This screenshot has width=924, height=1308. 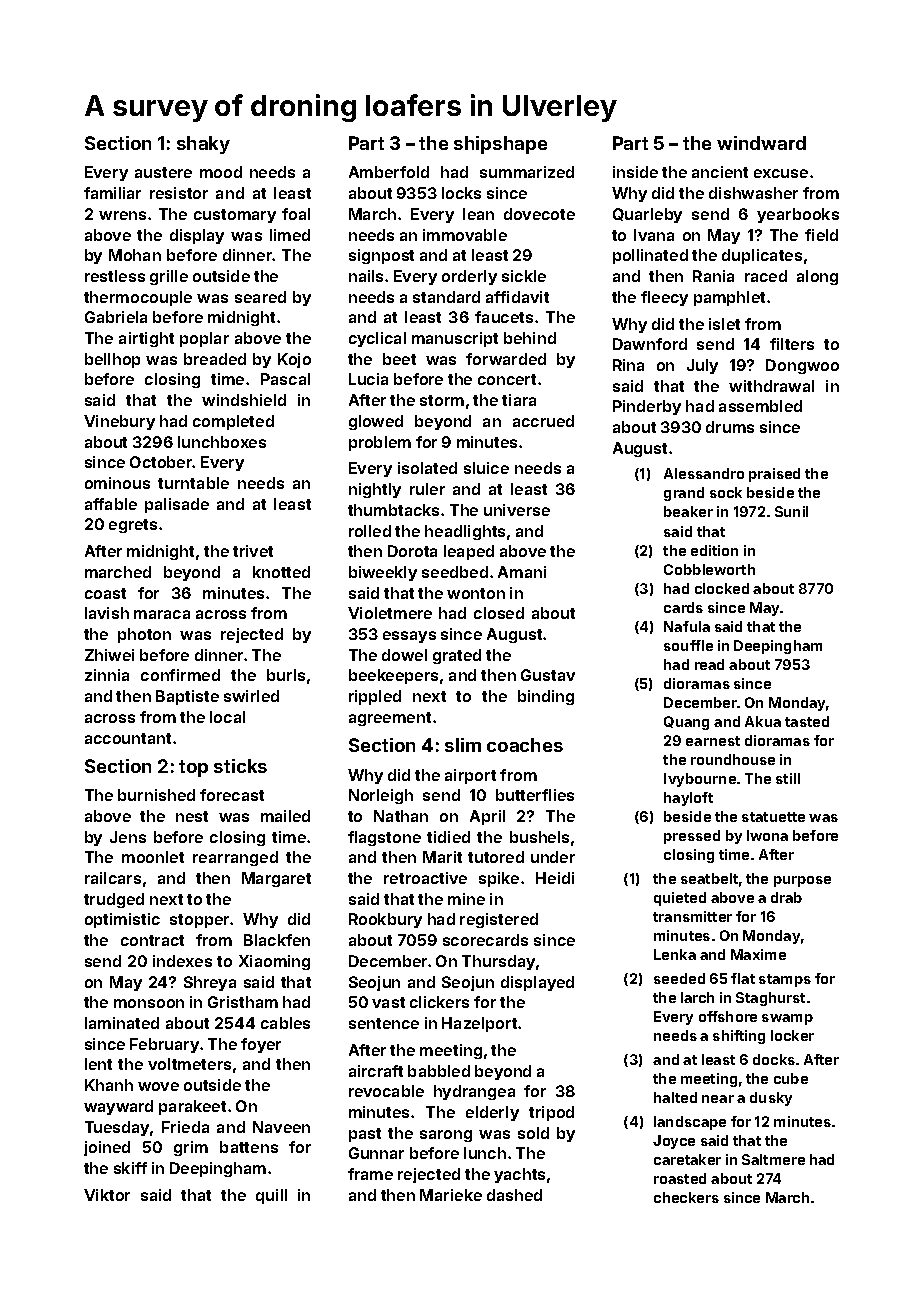 What do you see at coordinates (203, 145) in the screenshot?
I see `shaky` at bounding box center [203, 145].
